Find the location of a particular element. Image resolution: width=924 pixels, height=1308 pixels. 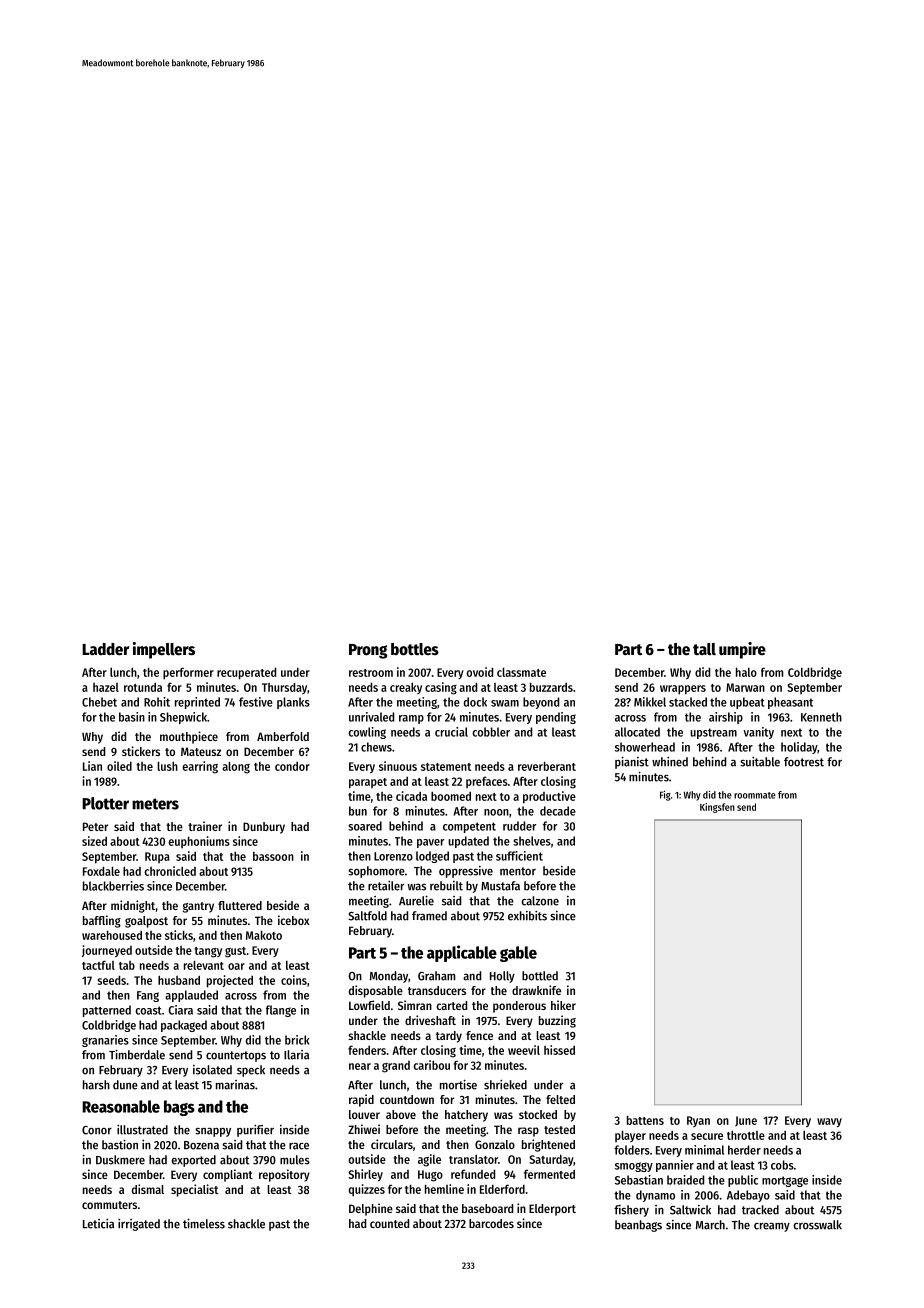

bottles is located at coordinates (415, 649).
